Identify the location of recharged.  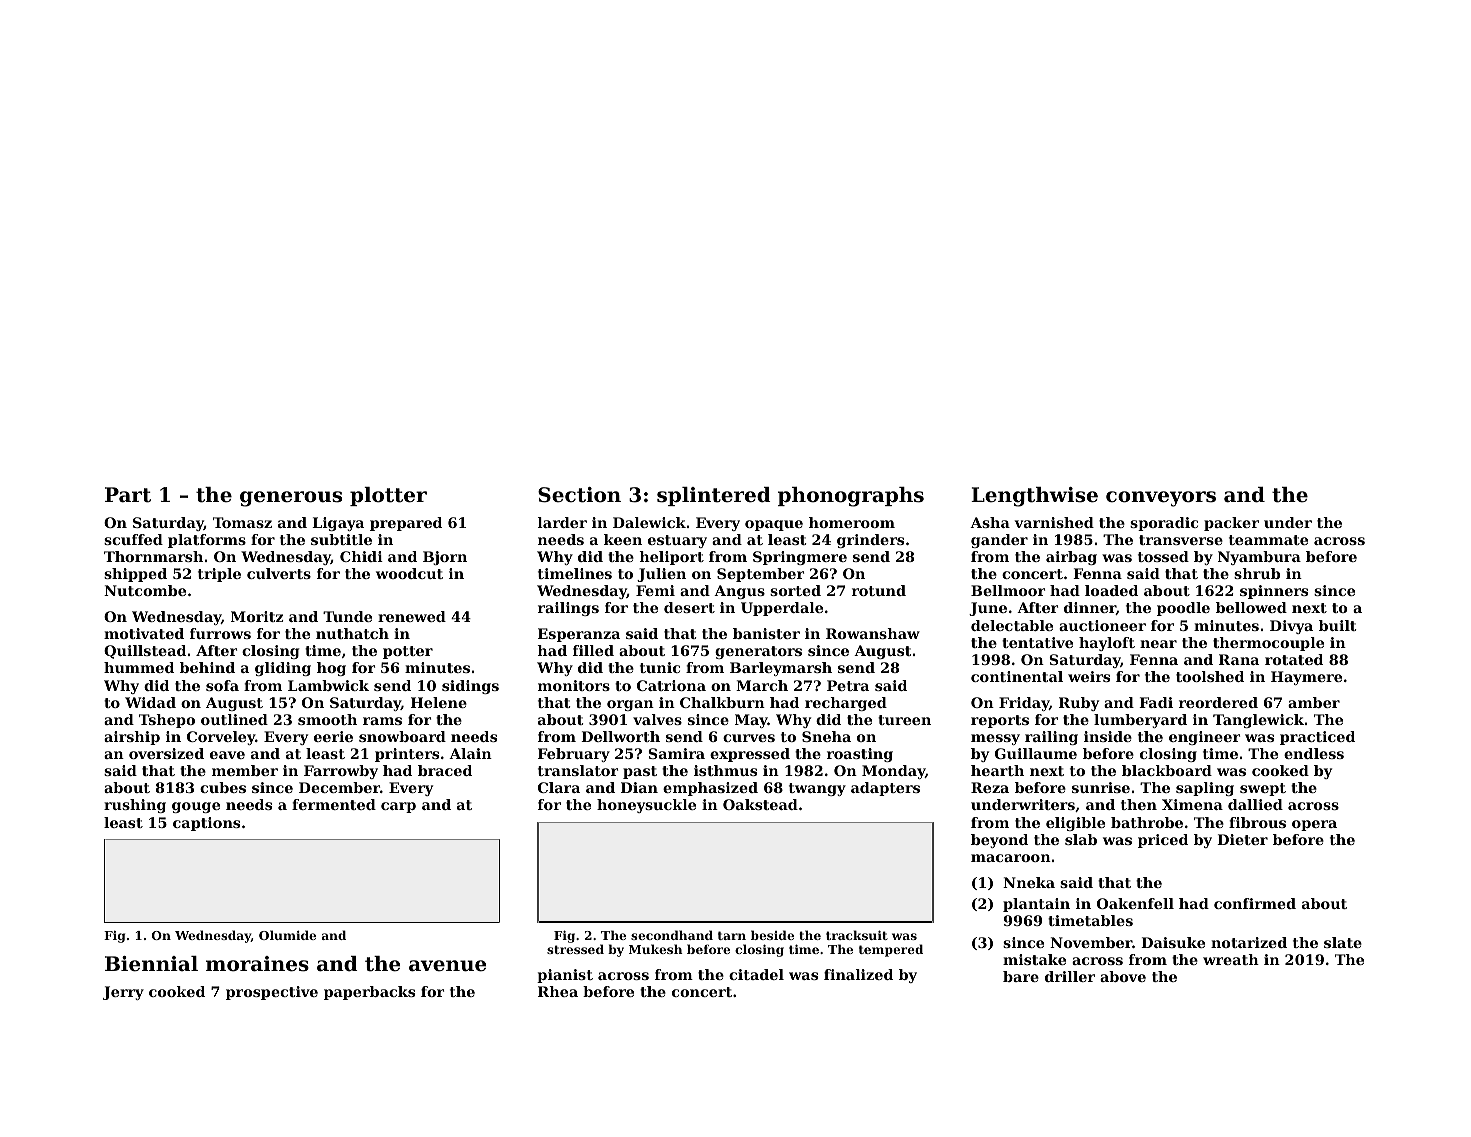
(846, 704).
